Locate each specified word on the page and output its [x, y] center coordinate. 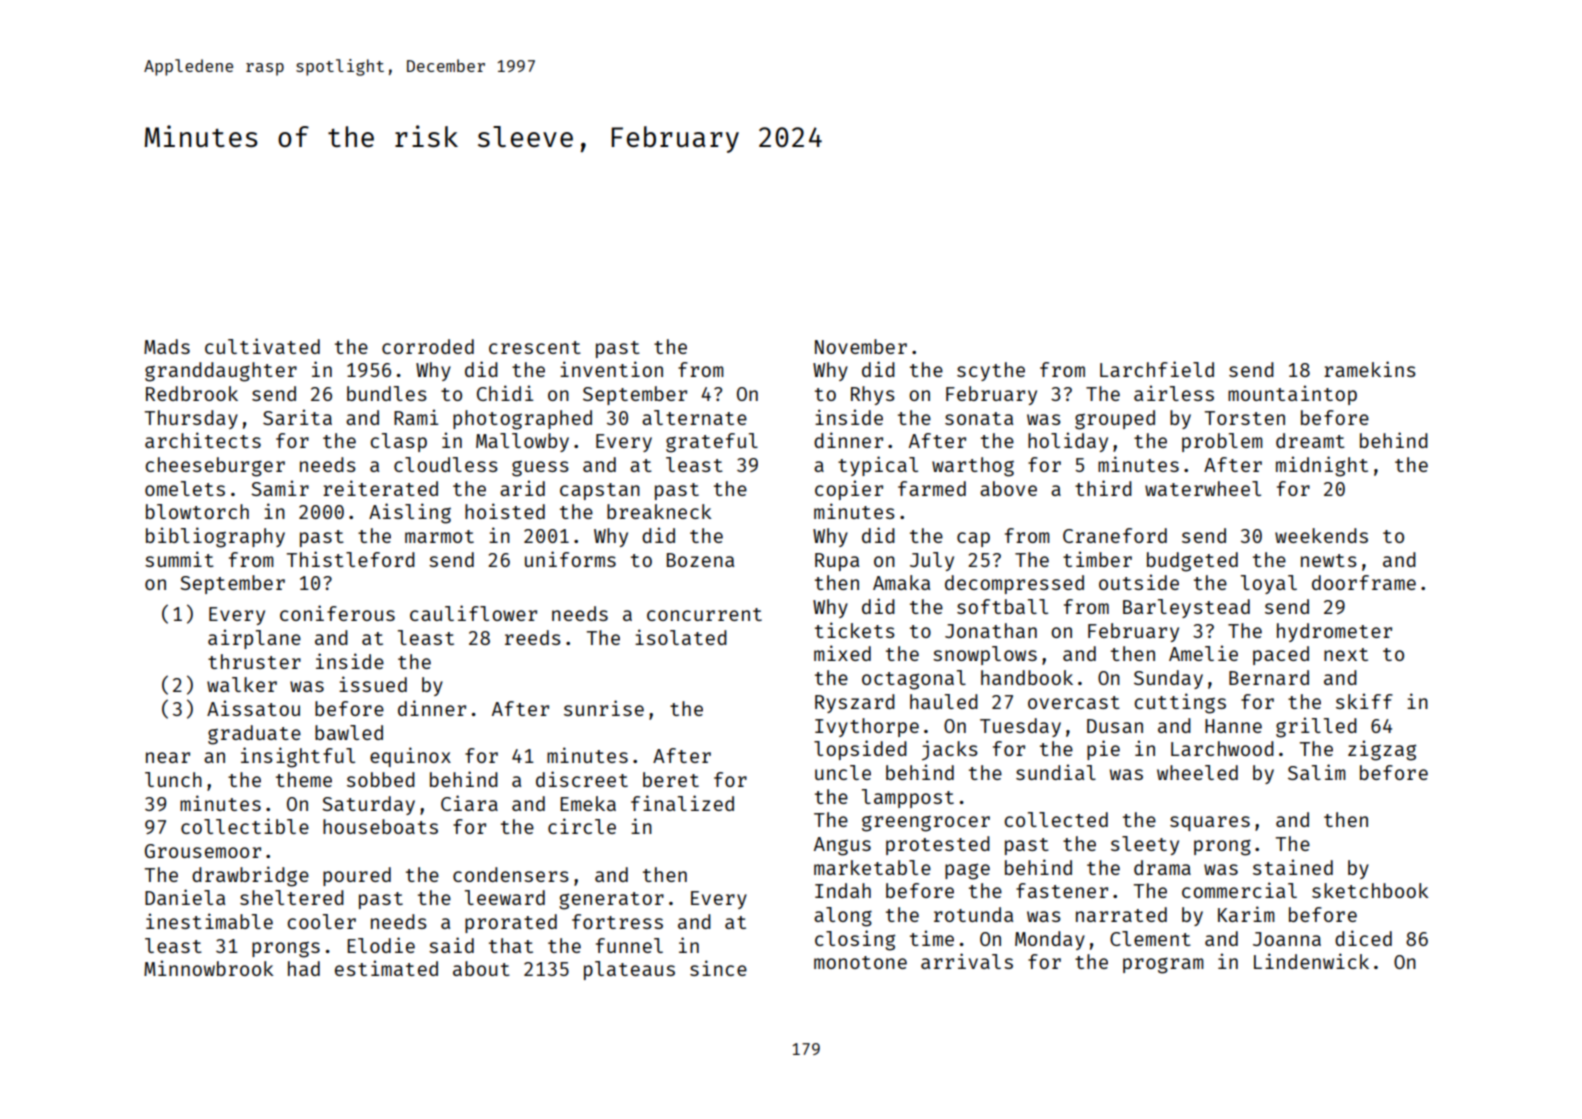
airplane [254, 639]
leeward [505, 897]
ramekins [1370, 369]
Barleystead [1186, 608]
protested [938, 845]
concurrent [704, 614]
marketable [872, 867]
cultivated [262, 346]
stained [1293, 867]
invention [611, 369]
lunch [173, 779]
